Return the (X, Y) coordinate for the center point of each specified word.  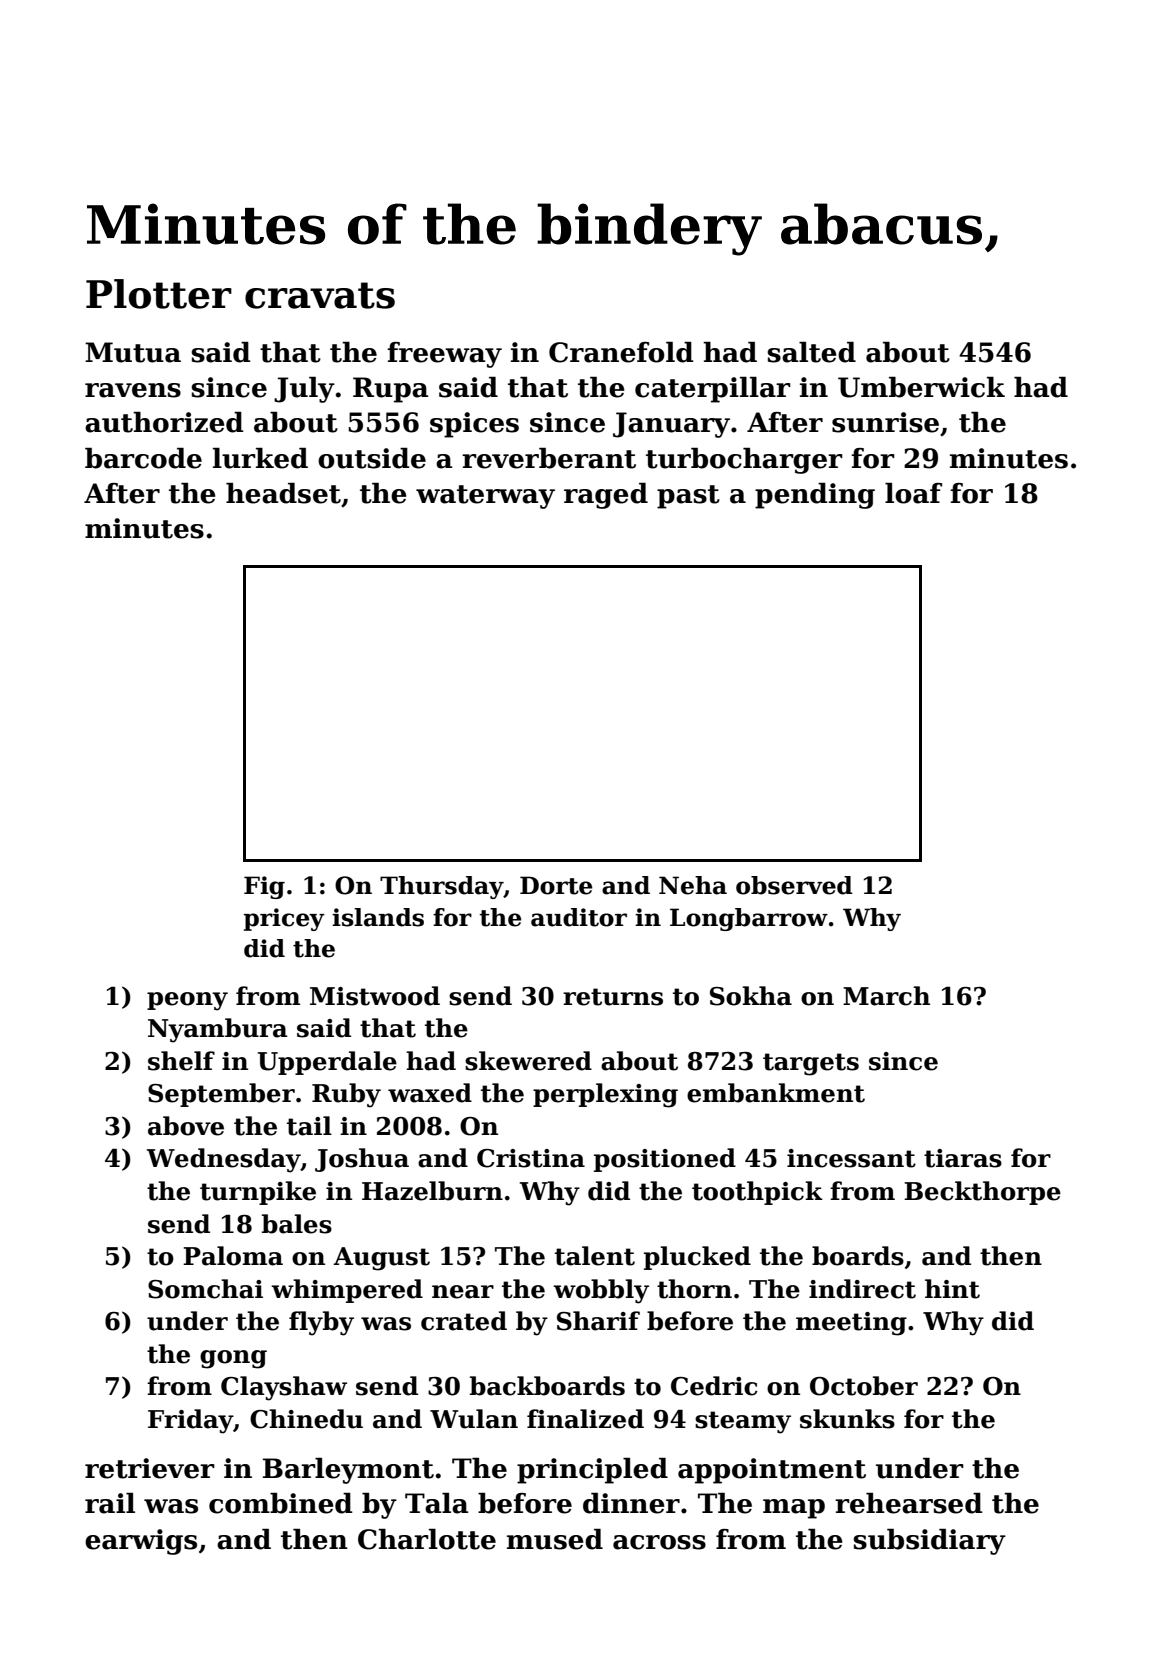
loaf (913, 493)
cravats (320, 295)
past (688, 497)
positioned (665, 1160)
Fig (264, 887)
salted (811, 352)
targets (811, 1064)
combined (281, 1503)
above (186, 1126)
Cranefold (621, 352)
